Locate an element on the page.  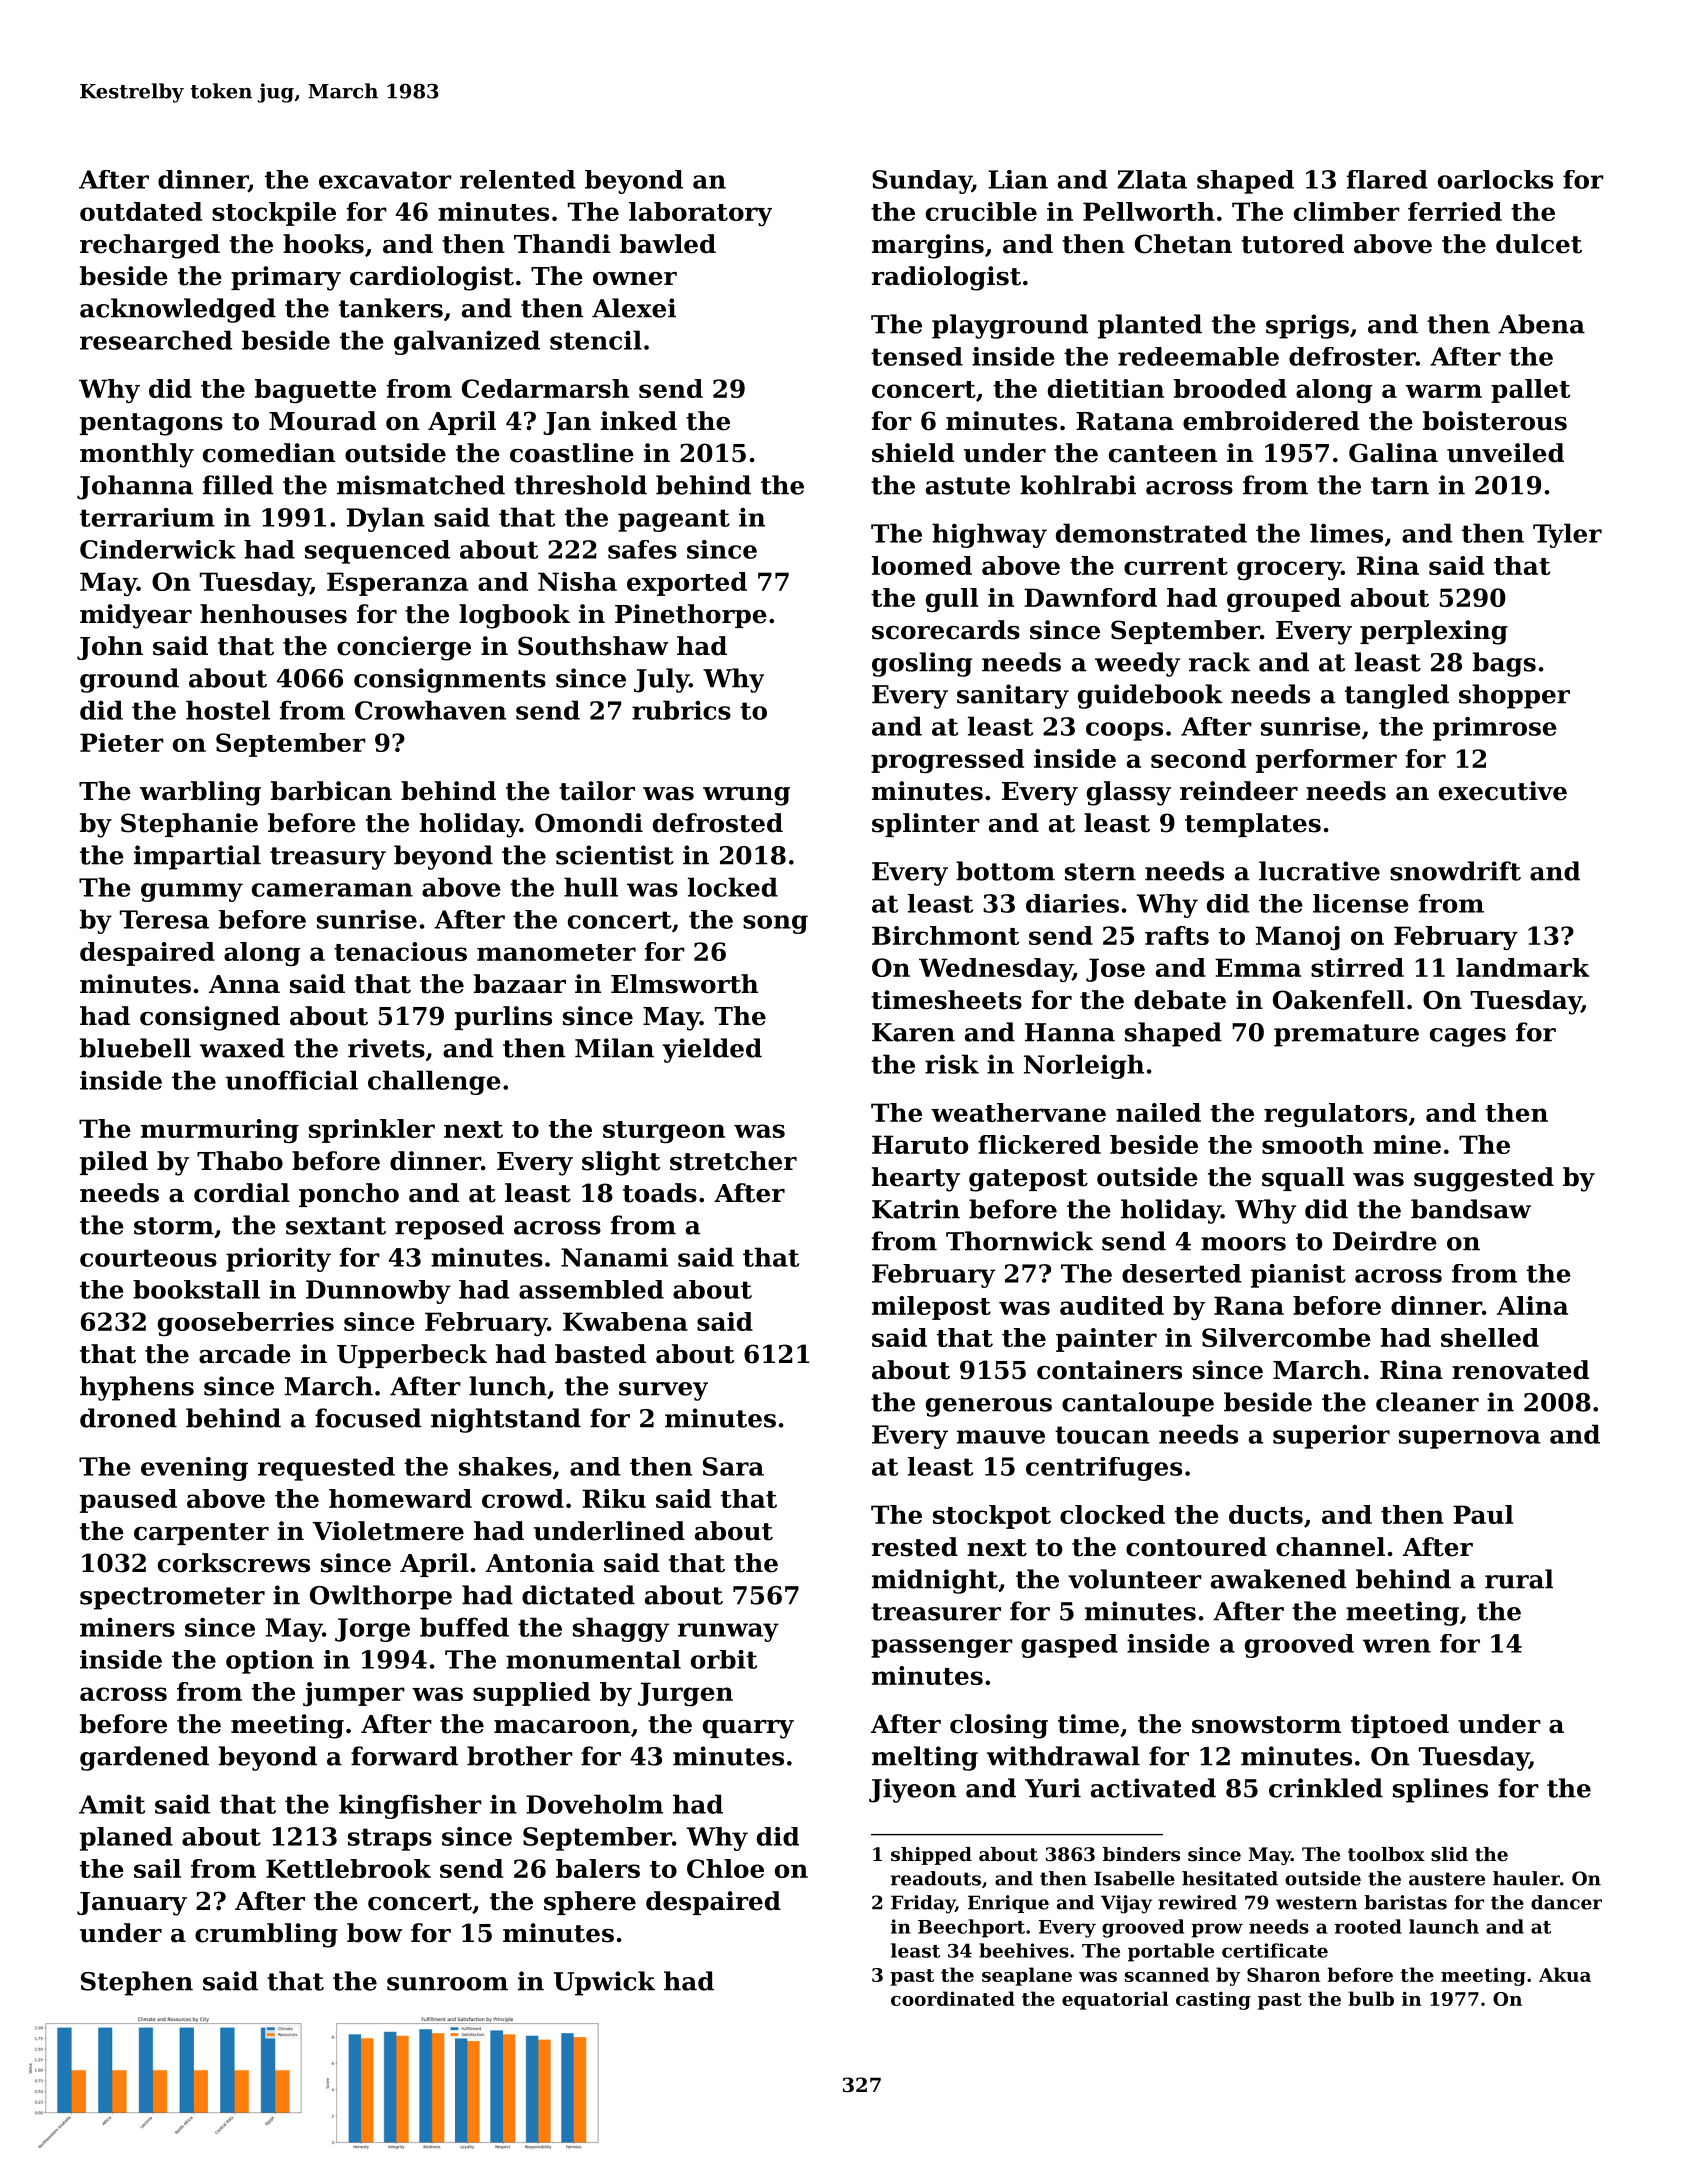
embroidered is located at coordinates (1271, 421).
